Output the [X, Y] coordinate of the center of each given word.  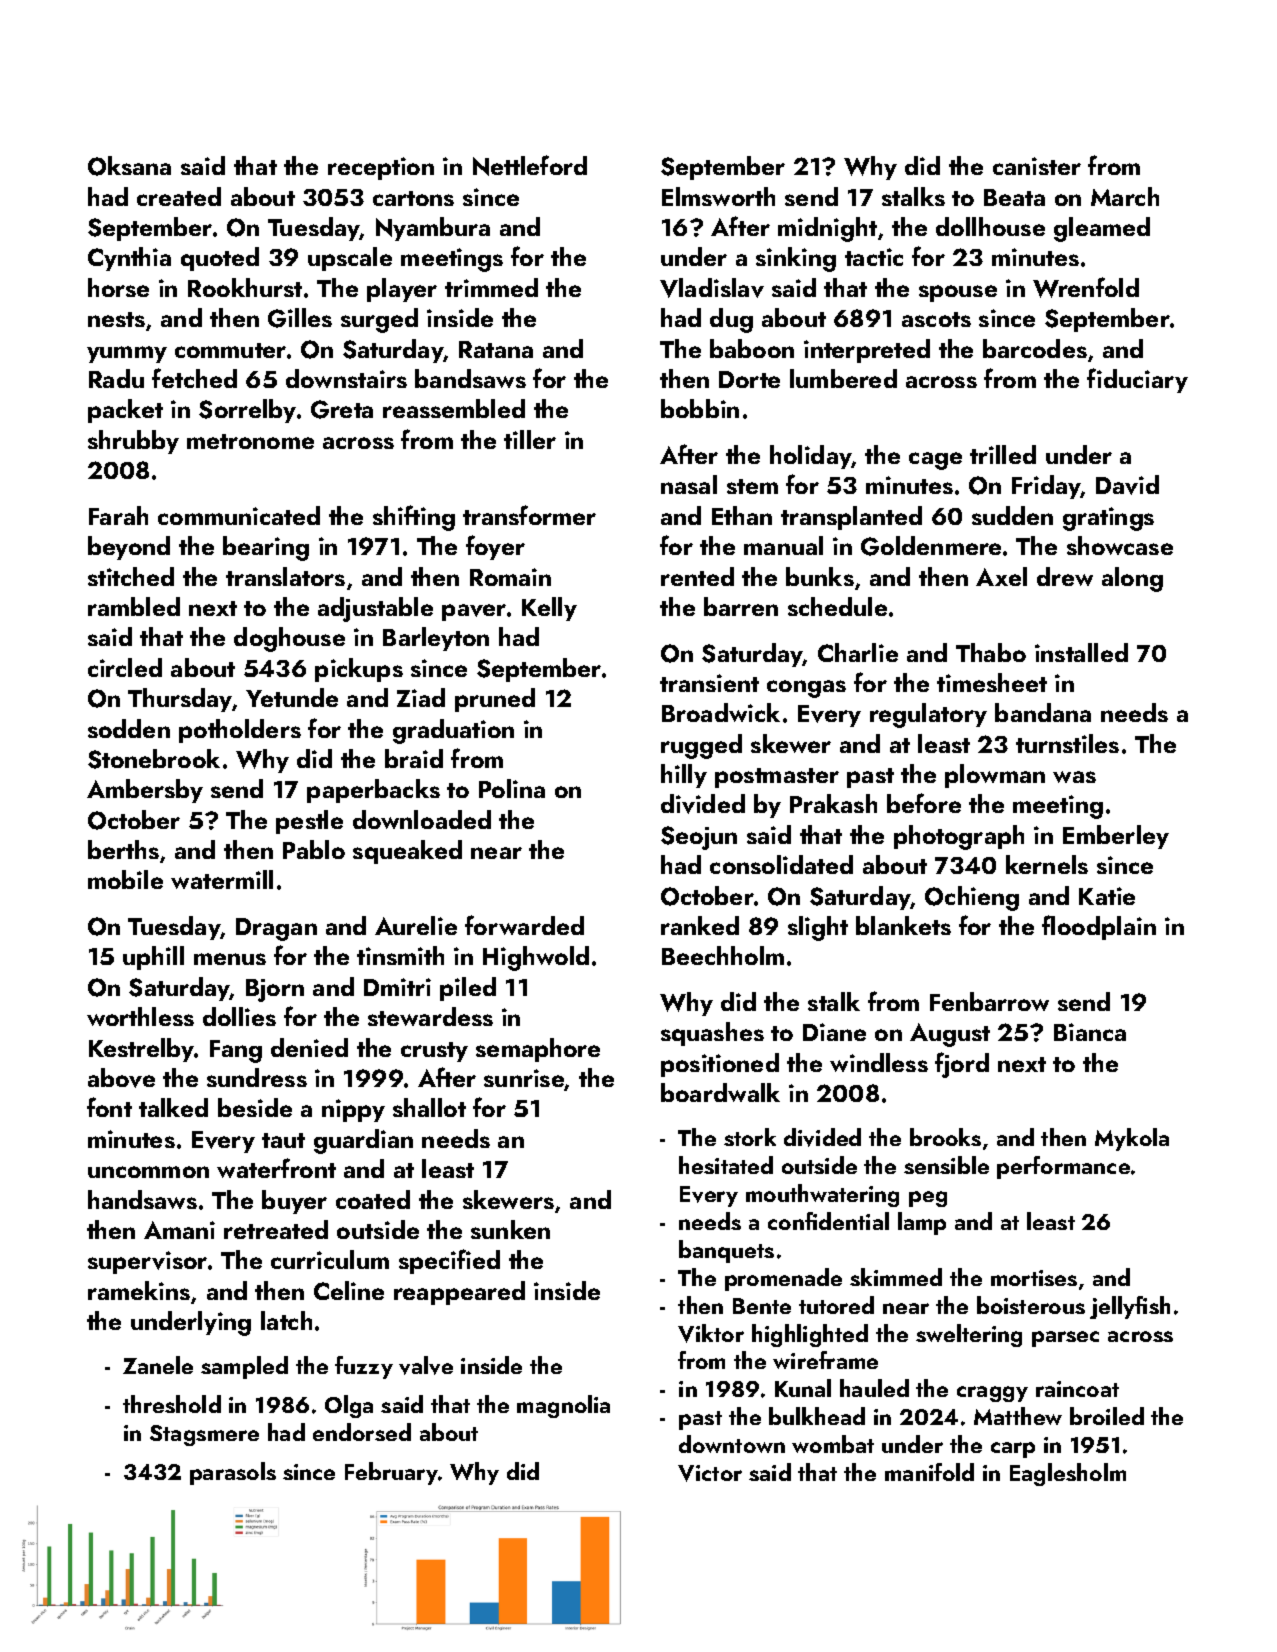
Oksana [129, 166]
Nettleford [530, 165]
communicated [239, 515]
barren [741, 606]
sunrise [524, 1079]
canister [1037, 166]
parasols [233, 1473]
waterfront [276, 1168]
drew [1065, 576]
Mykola [1132, 1139]
